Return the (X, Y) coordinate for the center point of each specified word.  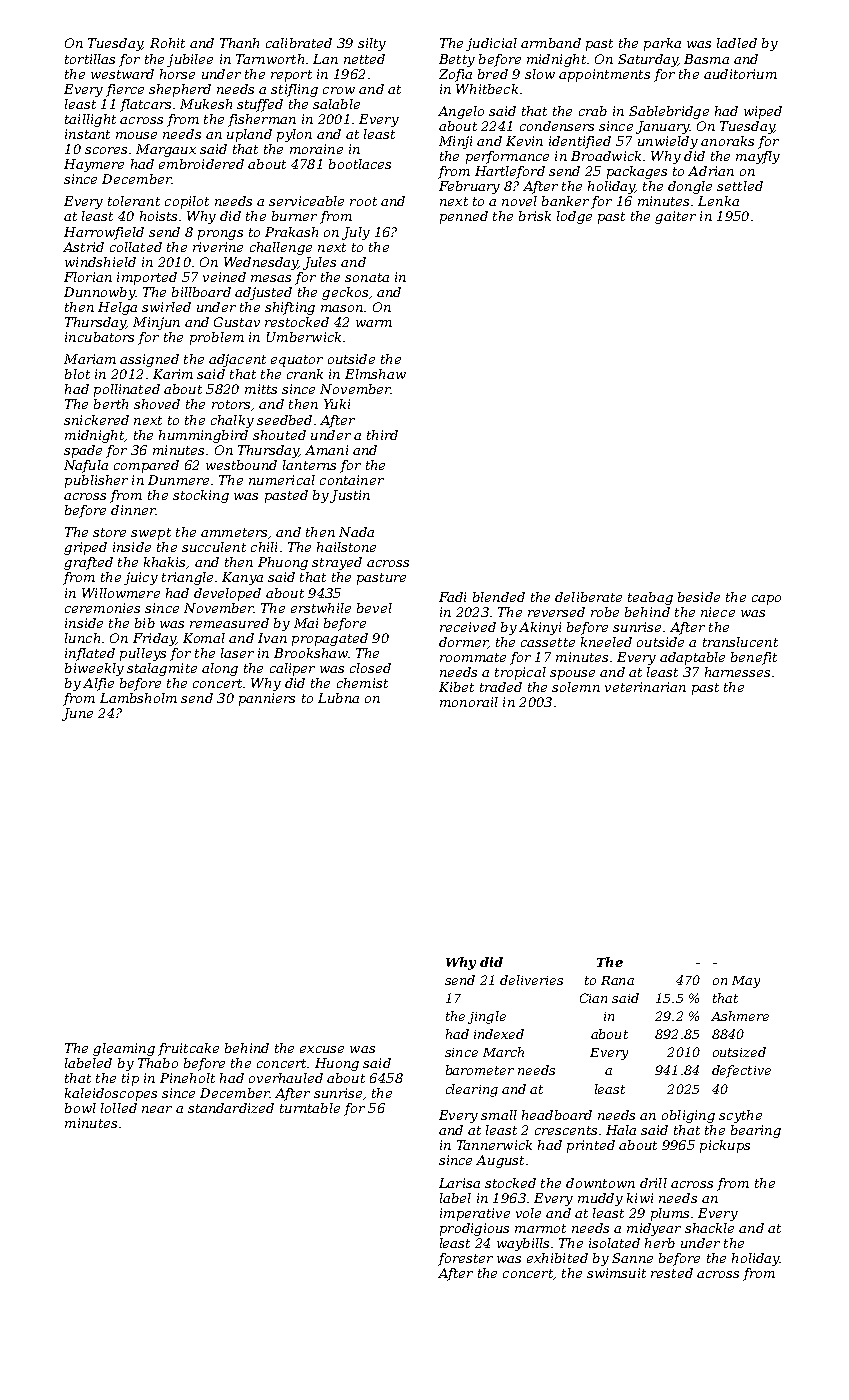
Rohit (167, 43)
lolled (119, 1108)
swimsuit (616, 1273)
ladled (737, 43)
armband (551, 43)
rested (672, 1273)
